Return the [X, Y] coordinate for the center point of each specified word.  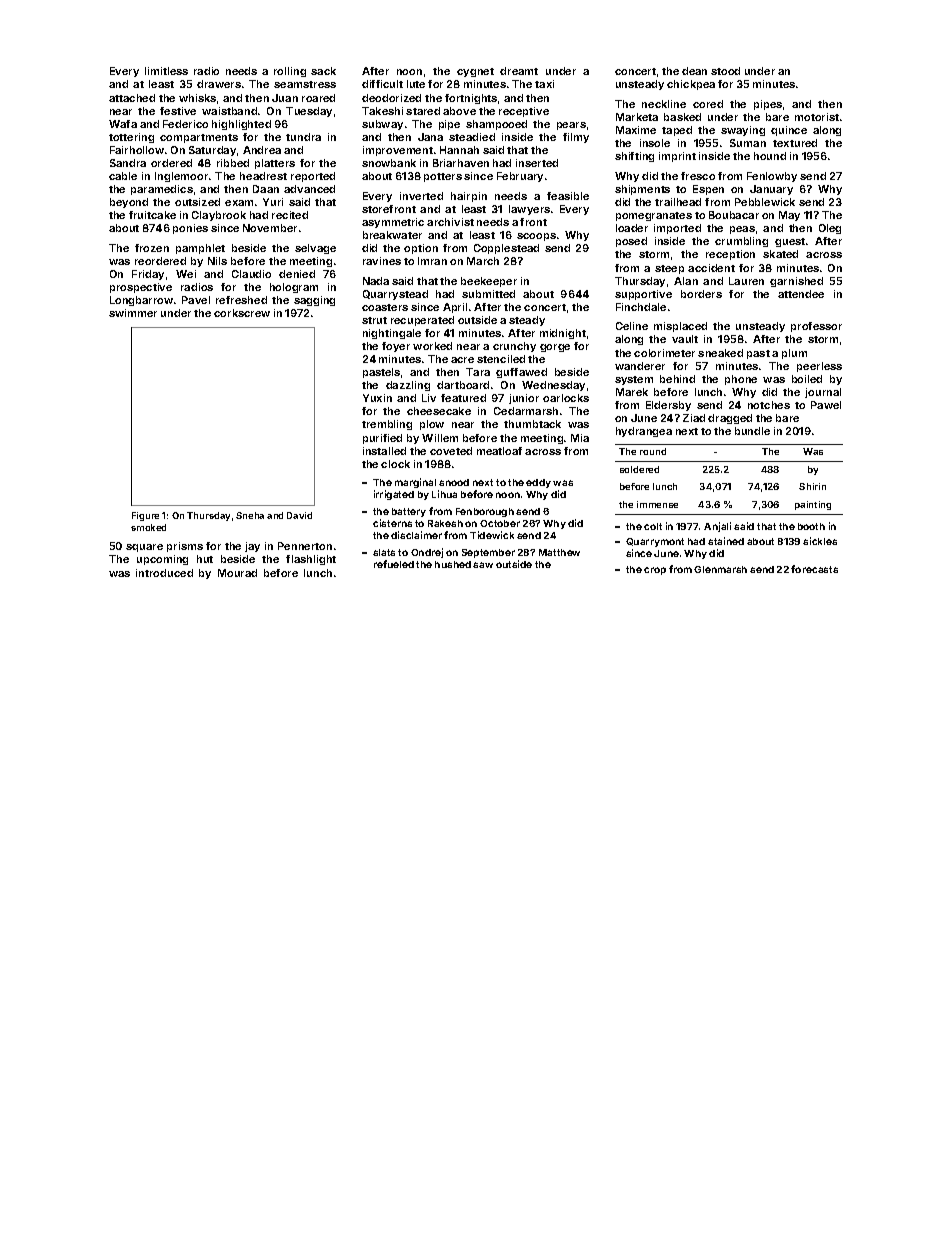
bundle [752, 431]
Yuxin [377, 398]
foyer [396, 347]
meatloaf [499, 451]
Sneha [250, 515]
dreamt [519, 71]
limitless [166, 71]
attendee [801, 294]
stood [725, 71]
